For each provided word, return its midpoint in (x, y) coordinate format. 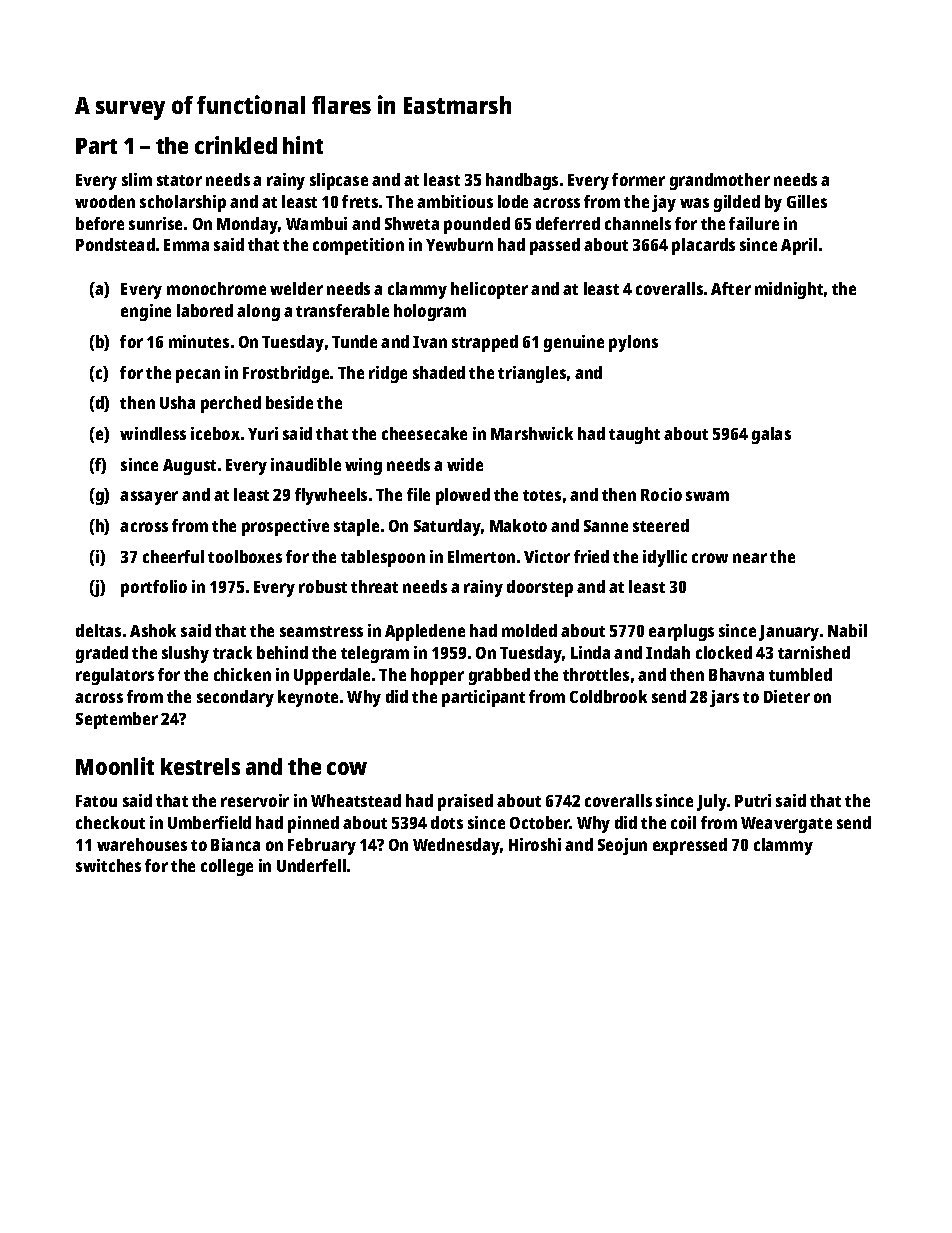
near (750, 558)
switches (108, 865)
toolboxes (245, 556)
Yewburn (459, 244)
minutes (199, 341)
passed (555, 246)
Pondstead (115, 244)
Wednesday (456, 846)
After (731, 288)
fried (591, 556)
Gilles (807, 201)
